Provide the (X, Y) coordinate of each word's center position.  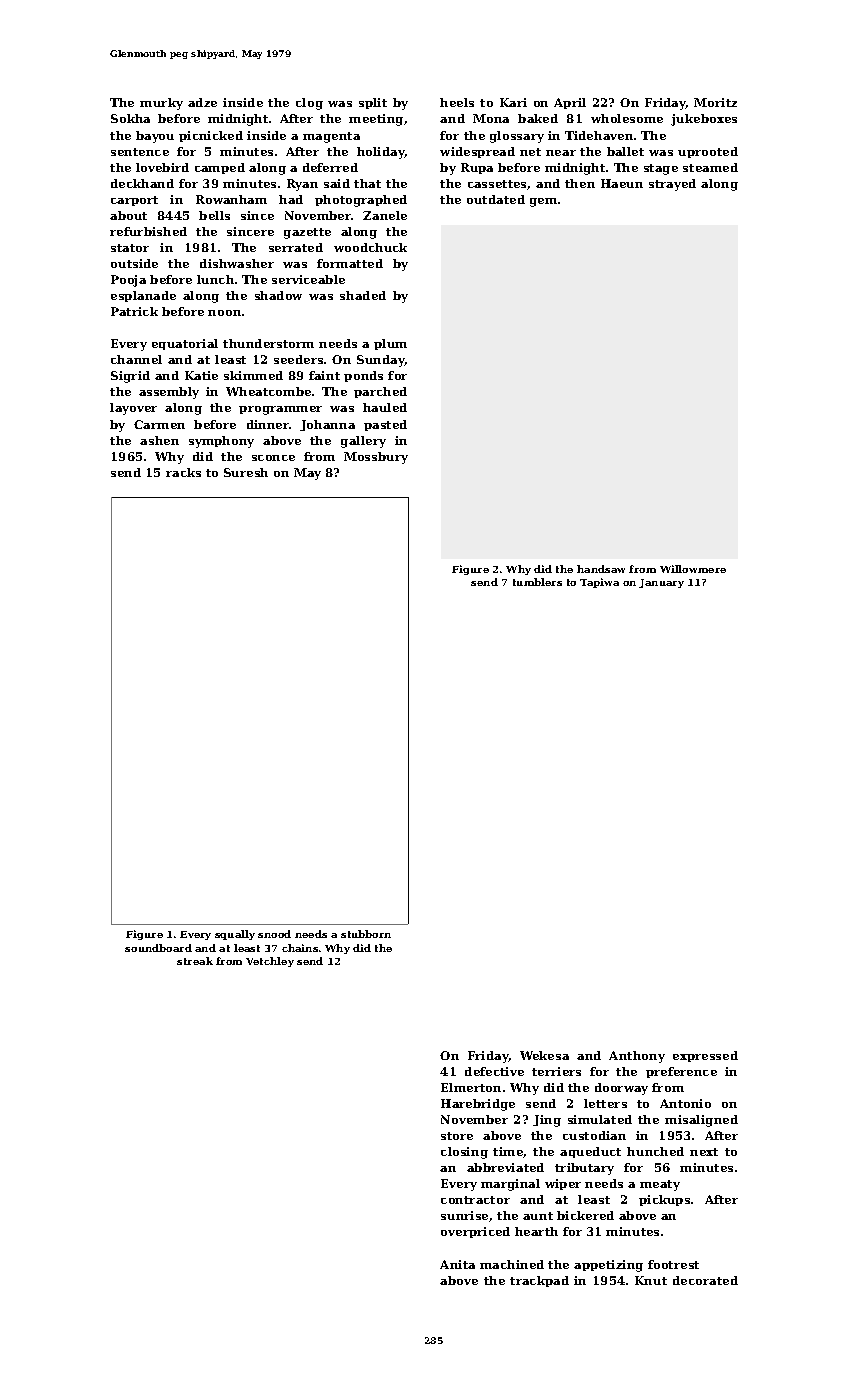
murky (161, 104)
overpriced (475, 1232)
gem (543, 202)
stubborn (366, 934)
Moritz (715, 102)
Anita (457, 1264)
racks (183, 472)
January (661, 583)
